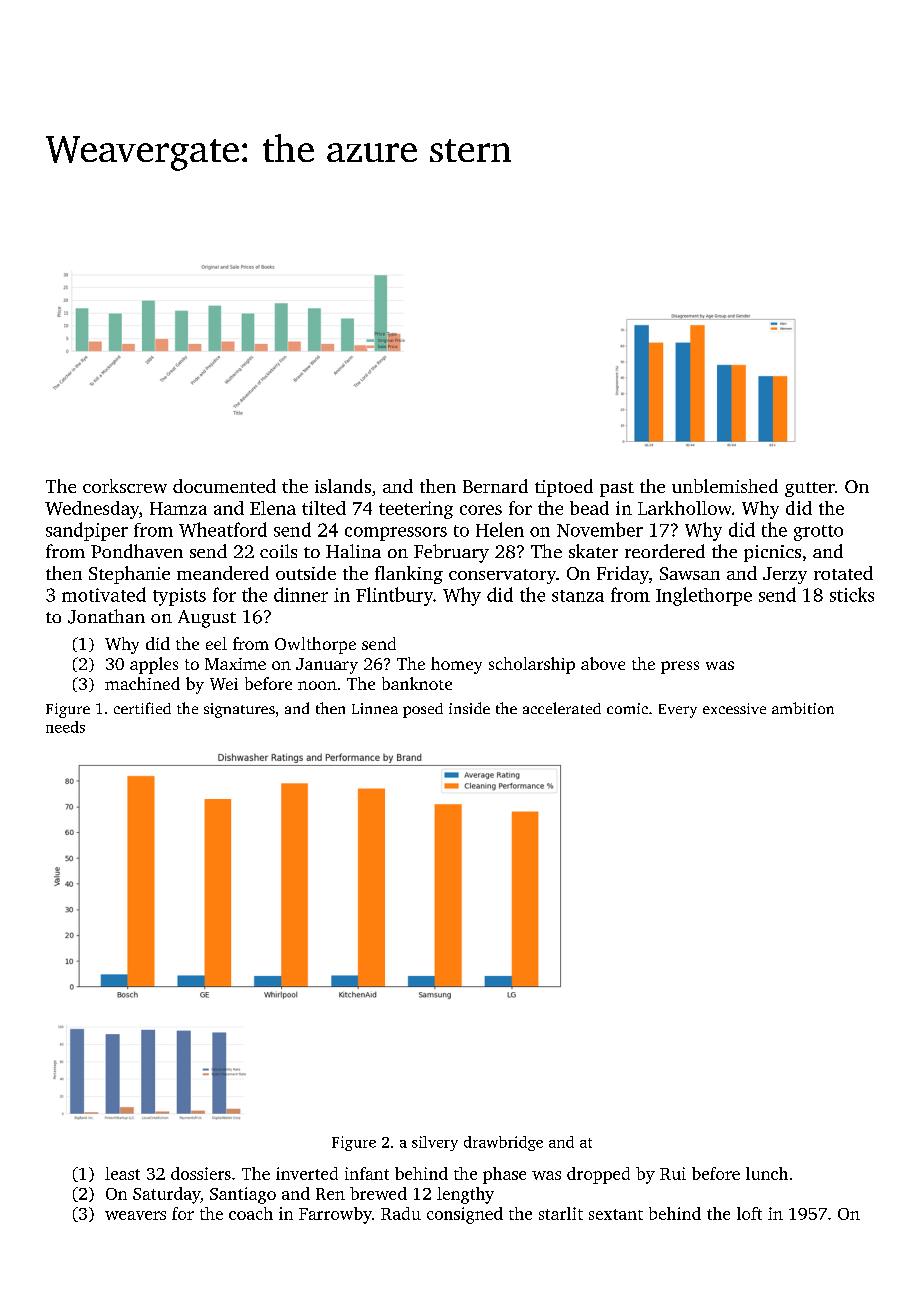 The width and height of the image is (924, 1308). I want to click on reordered, so click(665, 551).
